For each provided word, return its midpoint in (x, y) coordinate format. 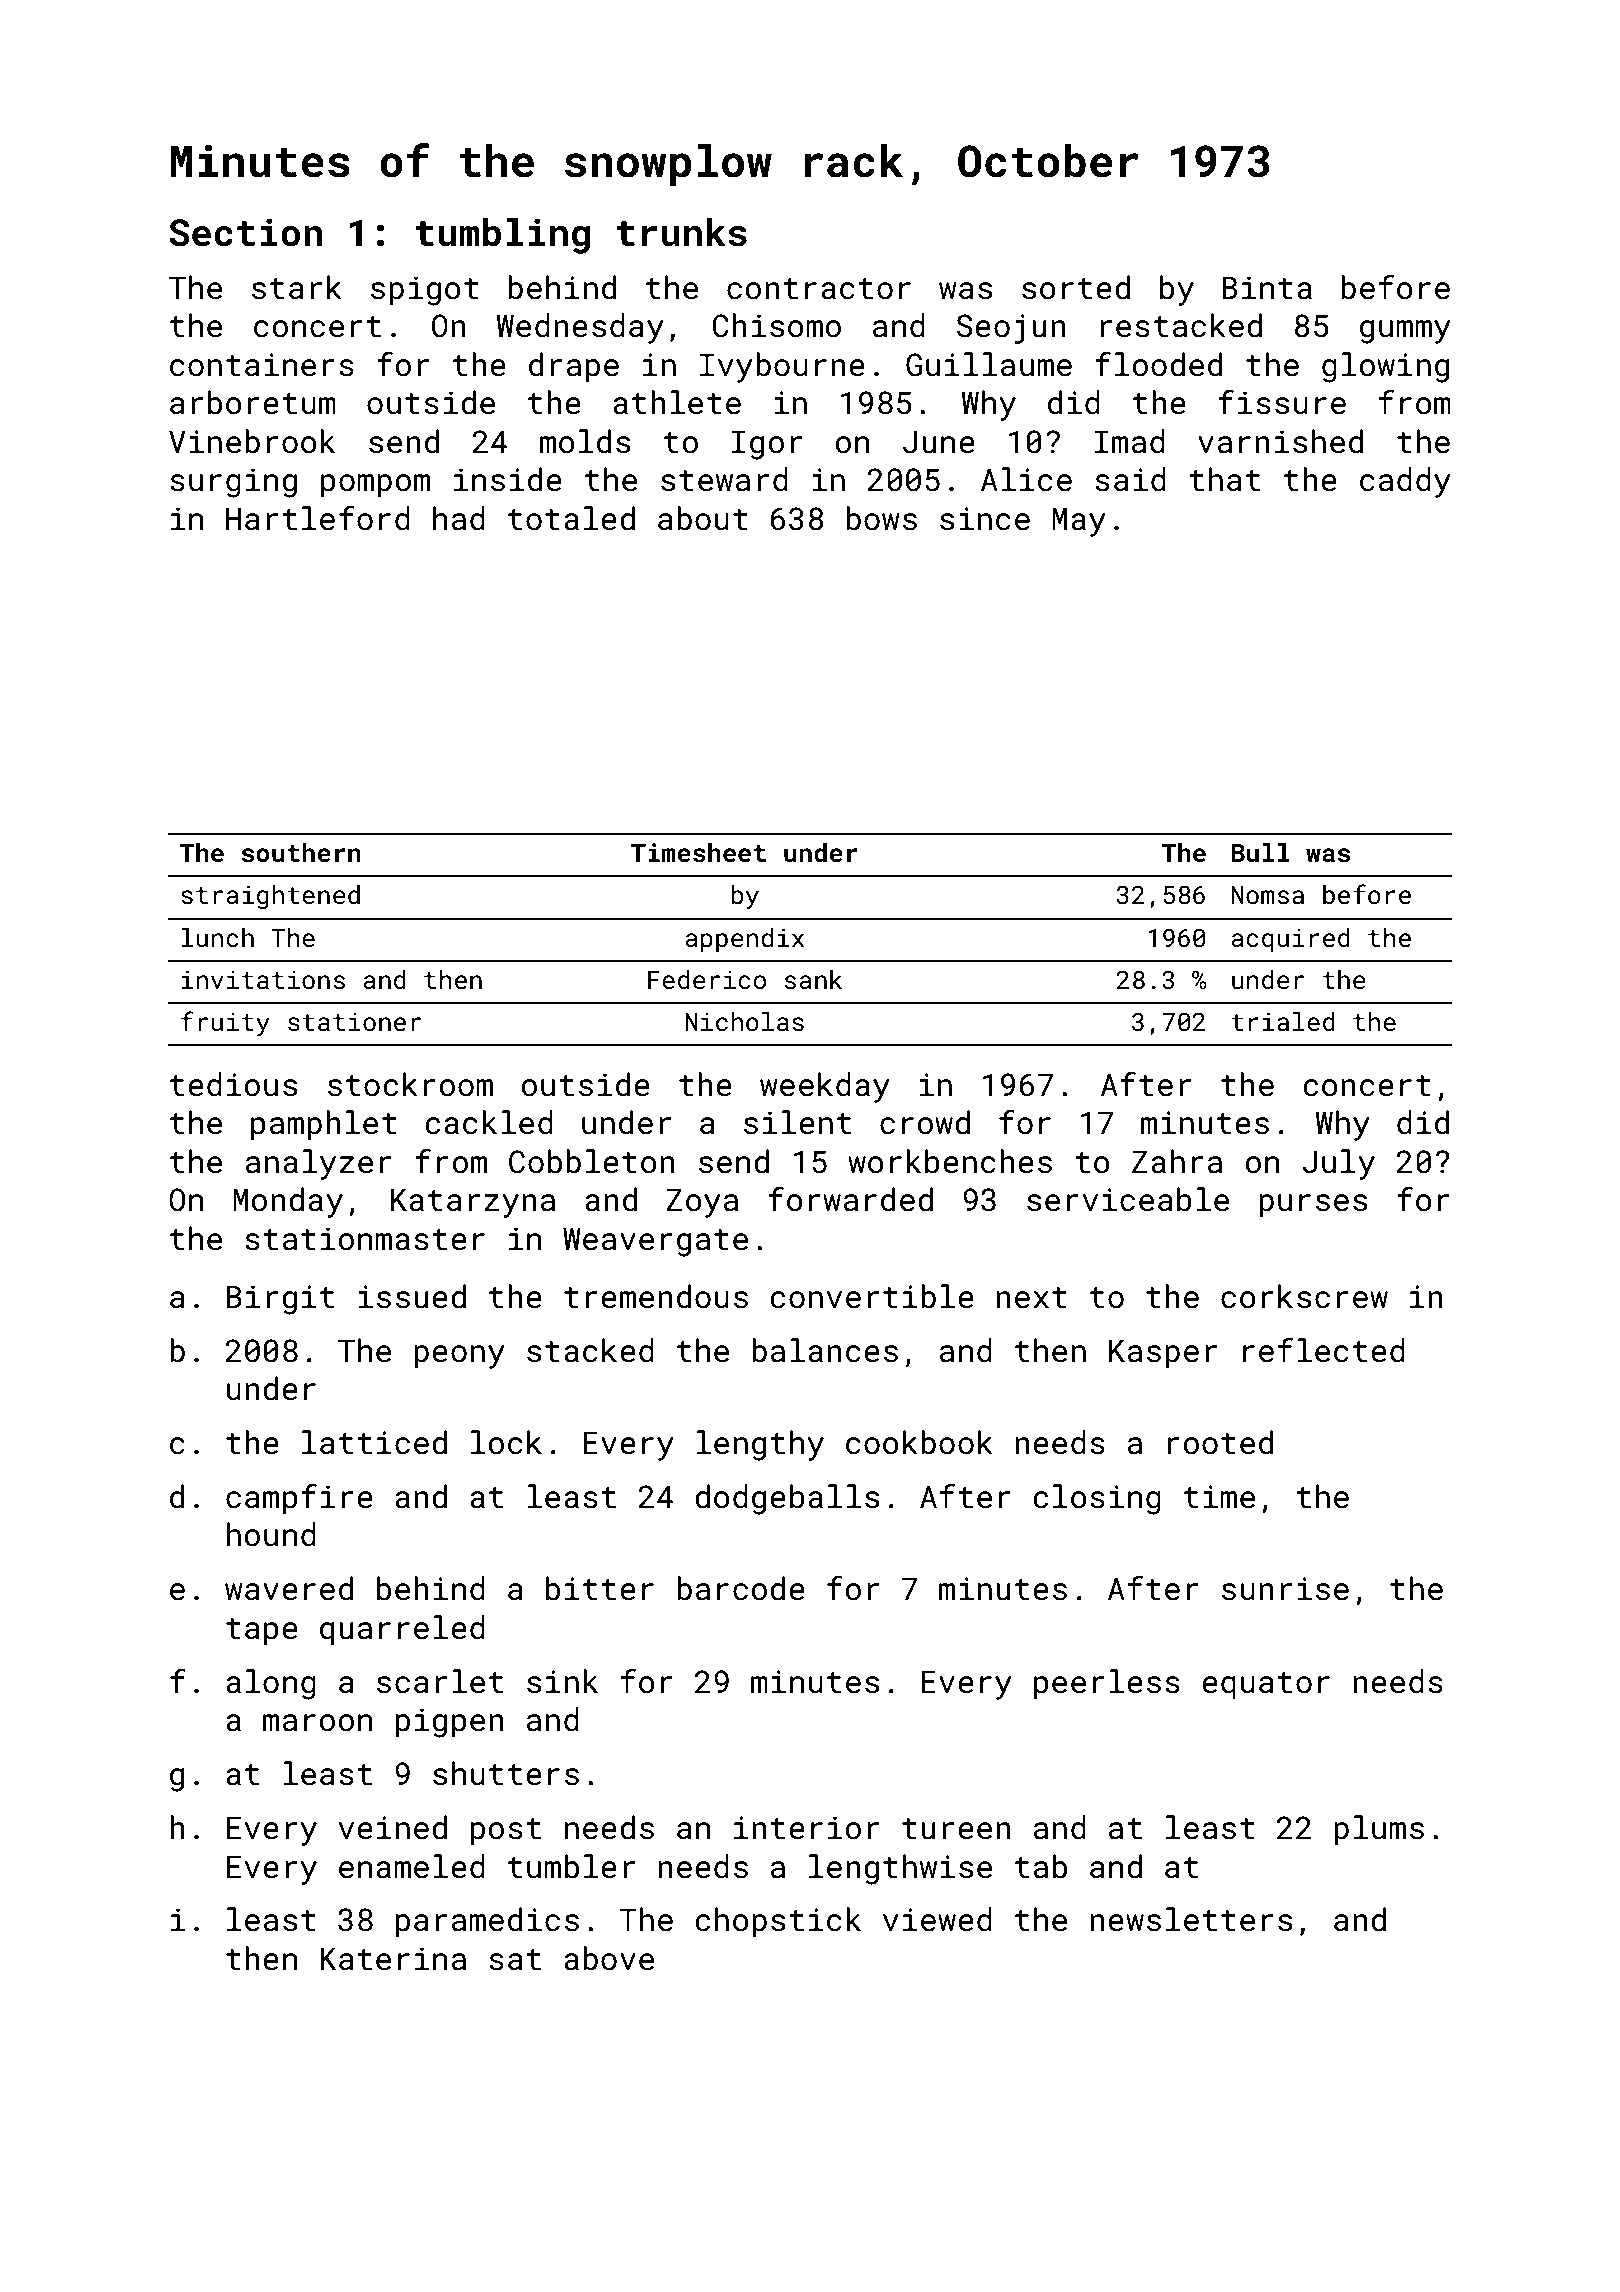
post (506, 1832)
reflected (1324, 1350)
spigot (425, 291)
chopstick (778, 1922)
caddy (1405, 482)
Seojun (1011, 329)
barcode (741, 1588)
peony (459, 1357)
